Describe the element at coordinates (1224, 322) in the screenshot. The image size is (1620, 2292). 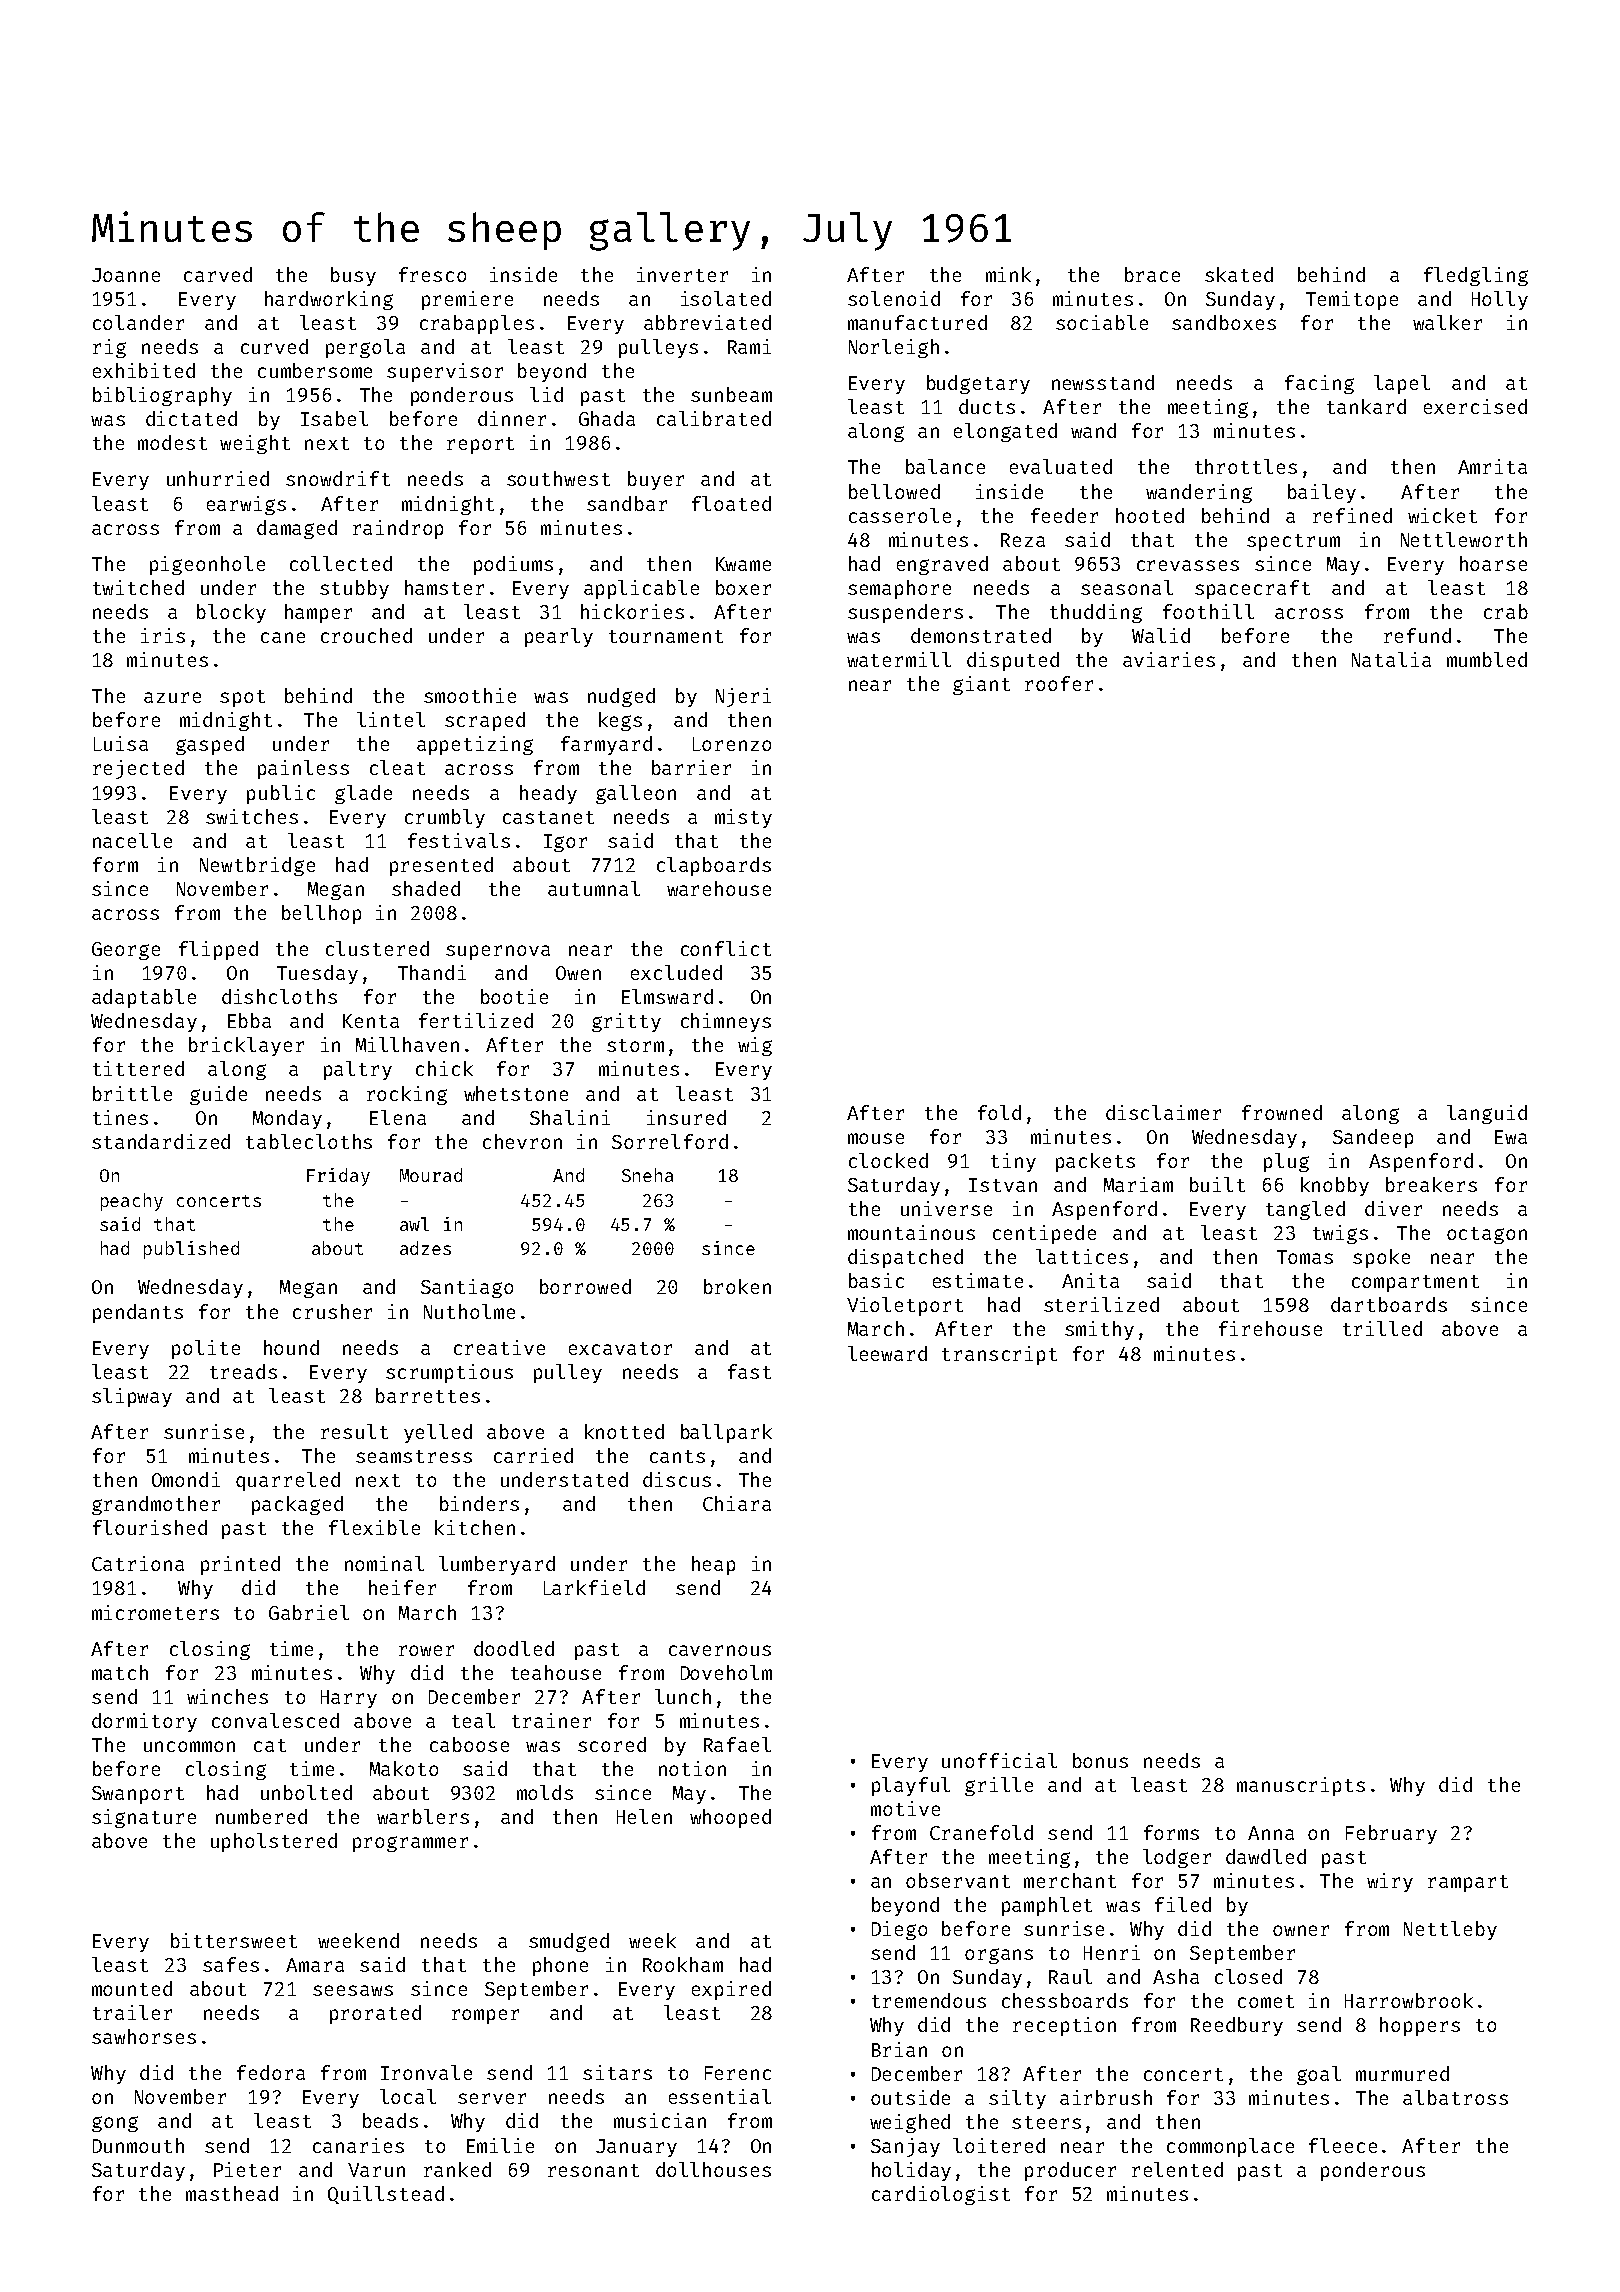
I see `sandboxes` at that location.
